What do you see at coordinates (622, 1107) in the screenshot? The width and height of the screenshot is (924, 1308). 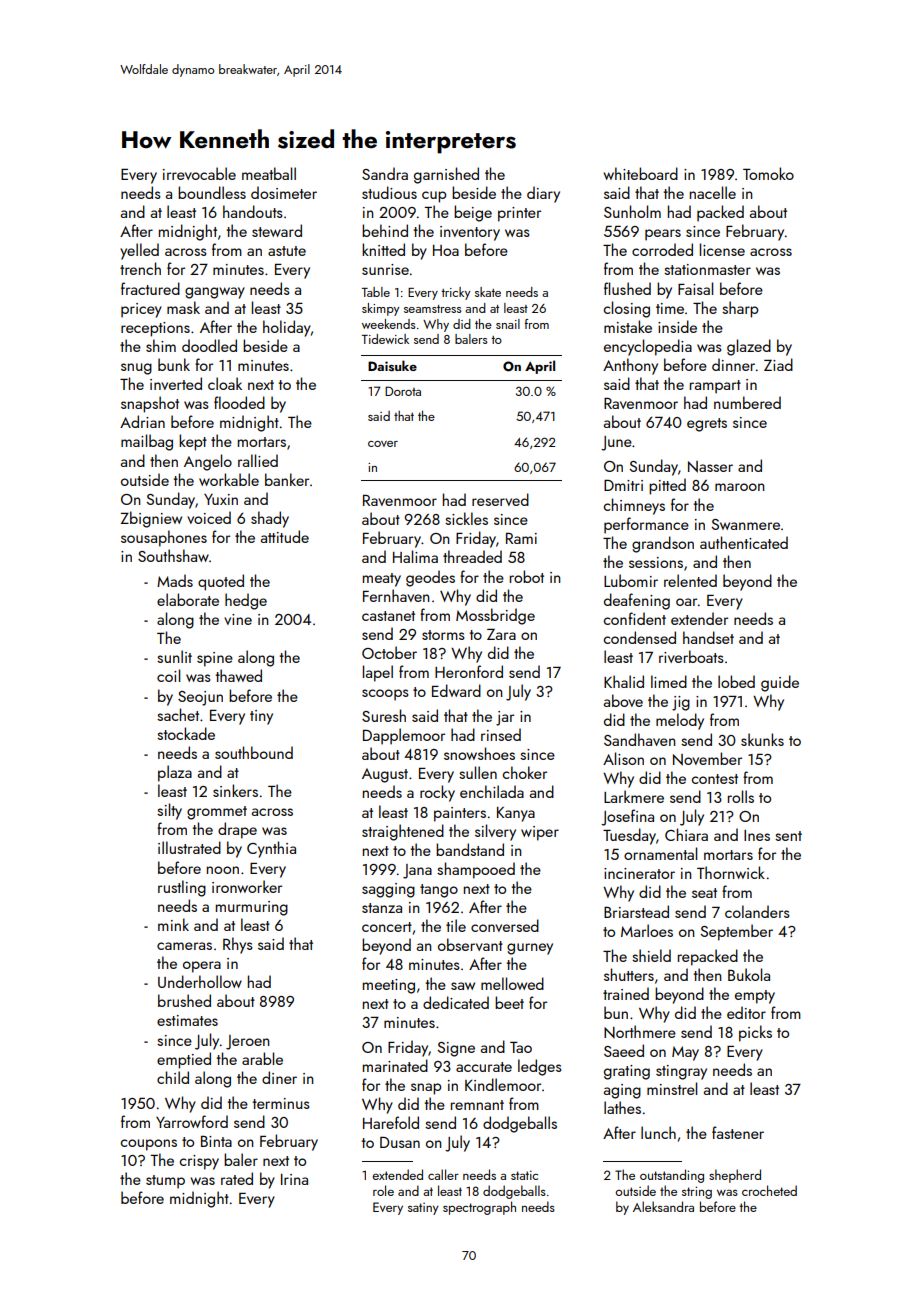 I see `lathes` at bounding box center [622, 1107].
